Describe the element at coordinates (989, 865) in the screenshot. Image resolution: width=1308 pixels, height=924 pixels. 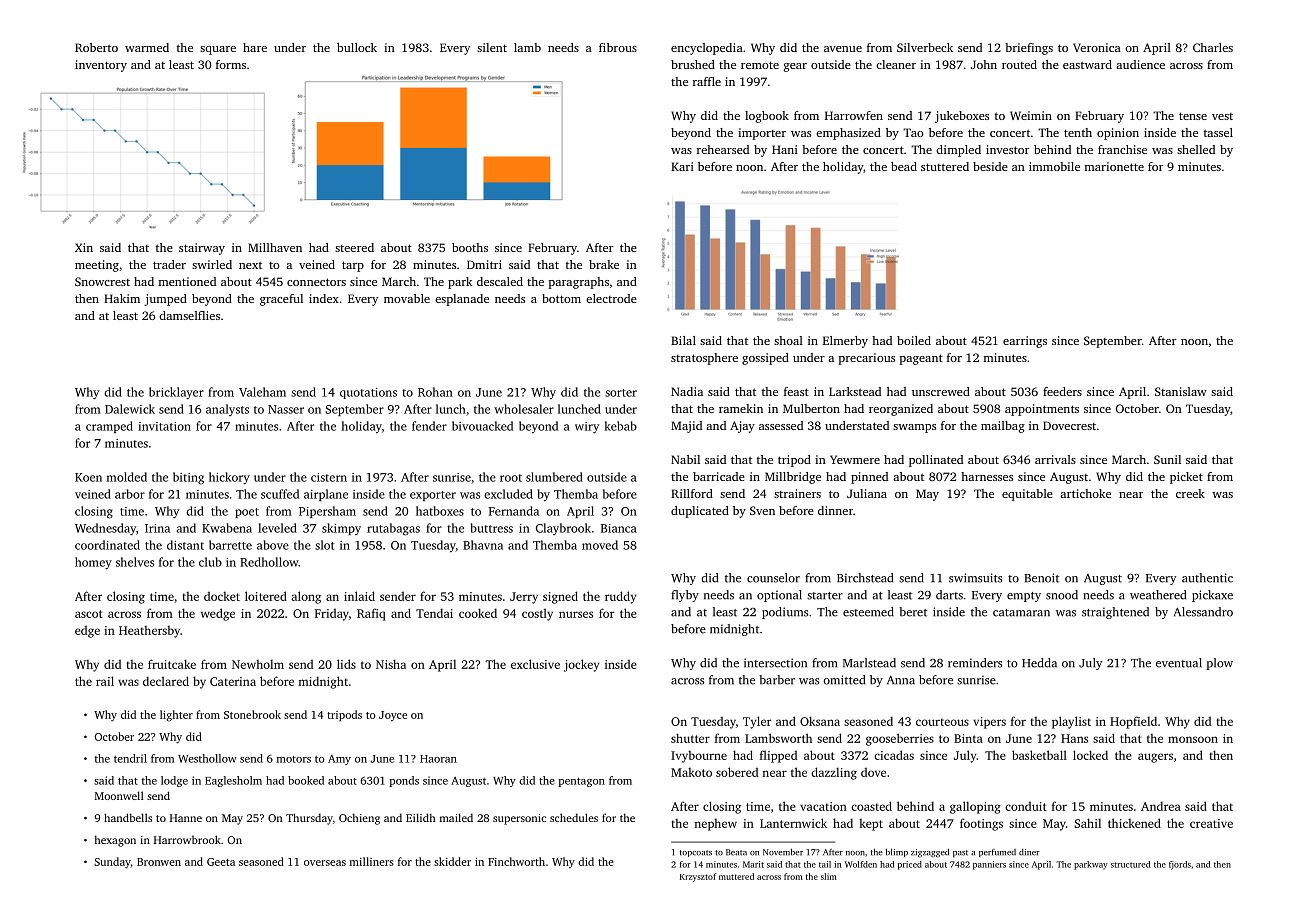
I see `panniers` at that location.
